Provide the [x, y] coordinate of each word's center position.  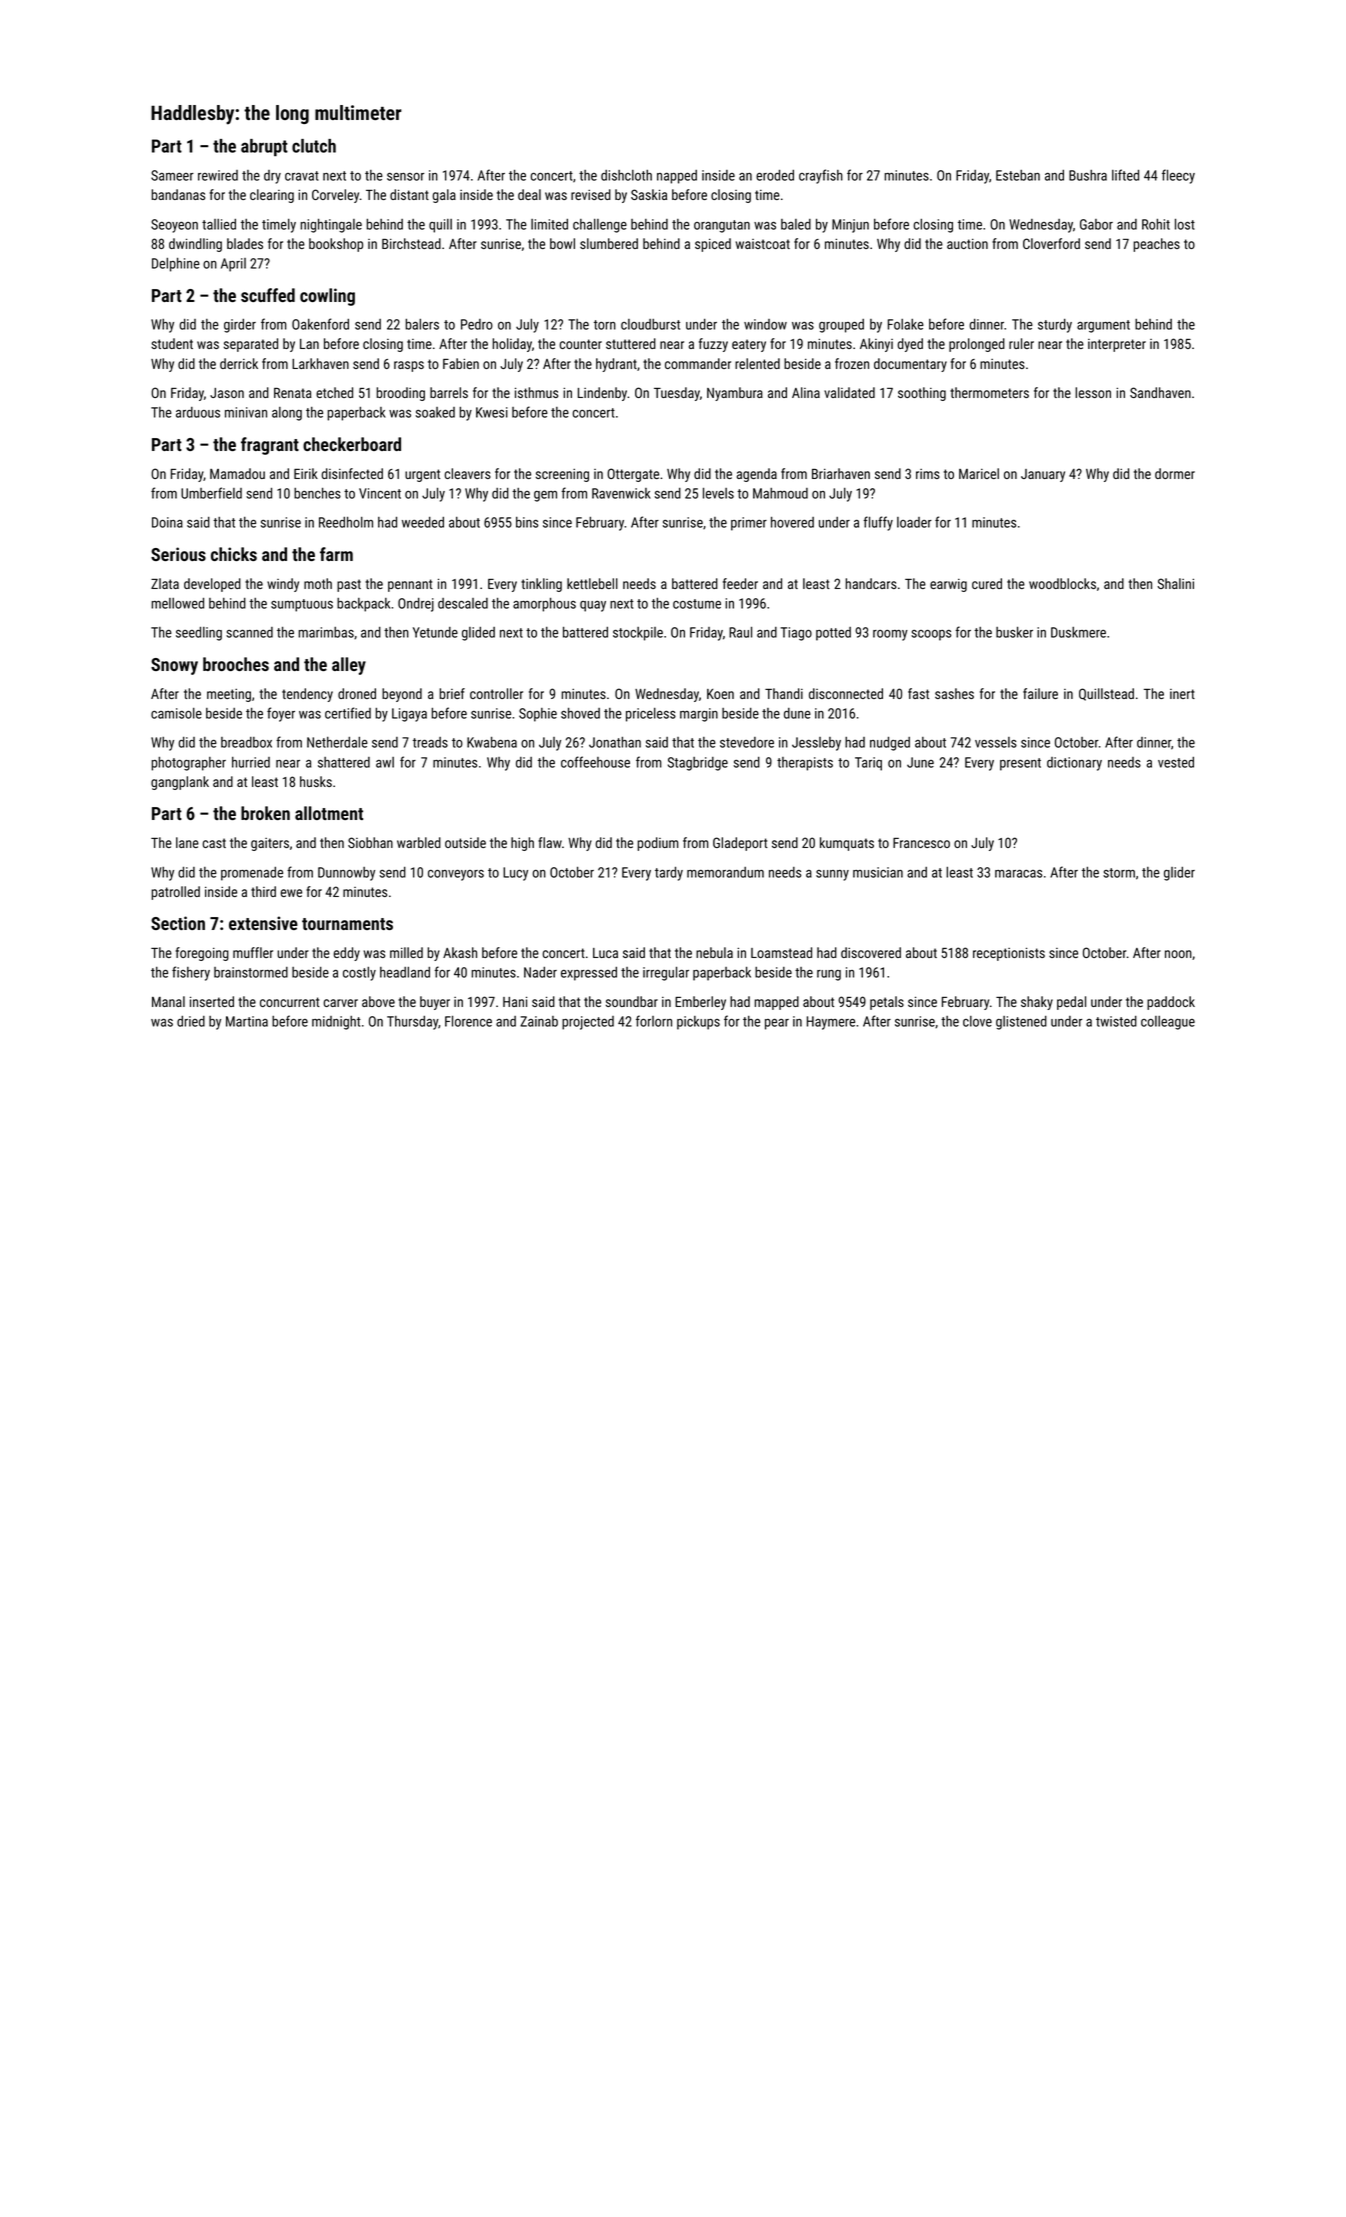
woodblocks [1062, 583]
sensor [405, 176]
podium [658, 844]
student [172, 343]
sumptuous [302, 605]
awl [385, 762]
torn [605, 325]
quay [593, 606]
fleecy [1178, 176]
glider [1179, 874]
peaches [1156, 245]
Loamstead [781, 952]
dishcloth [626, 175]
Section [178, 923]
